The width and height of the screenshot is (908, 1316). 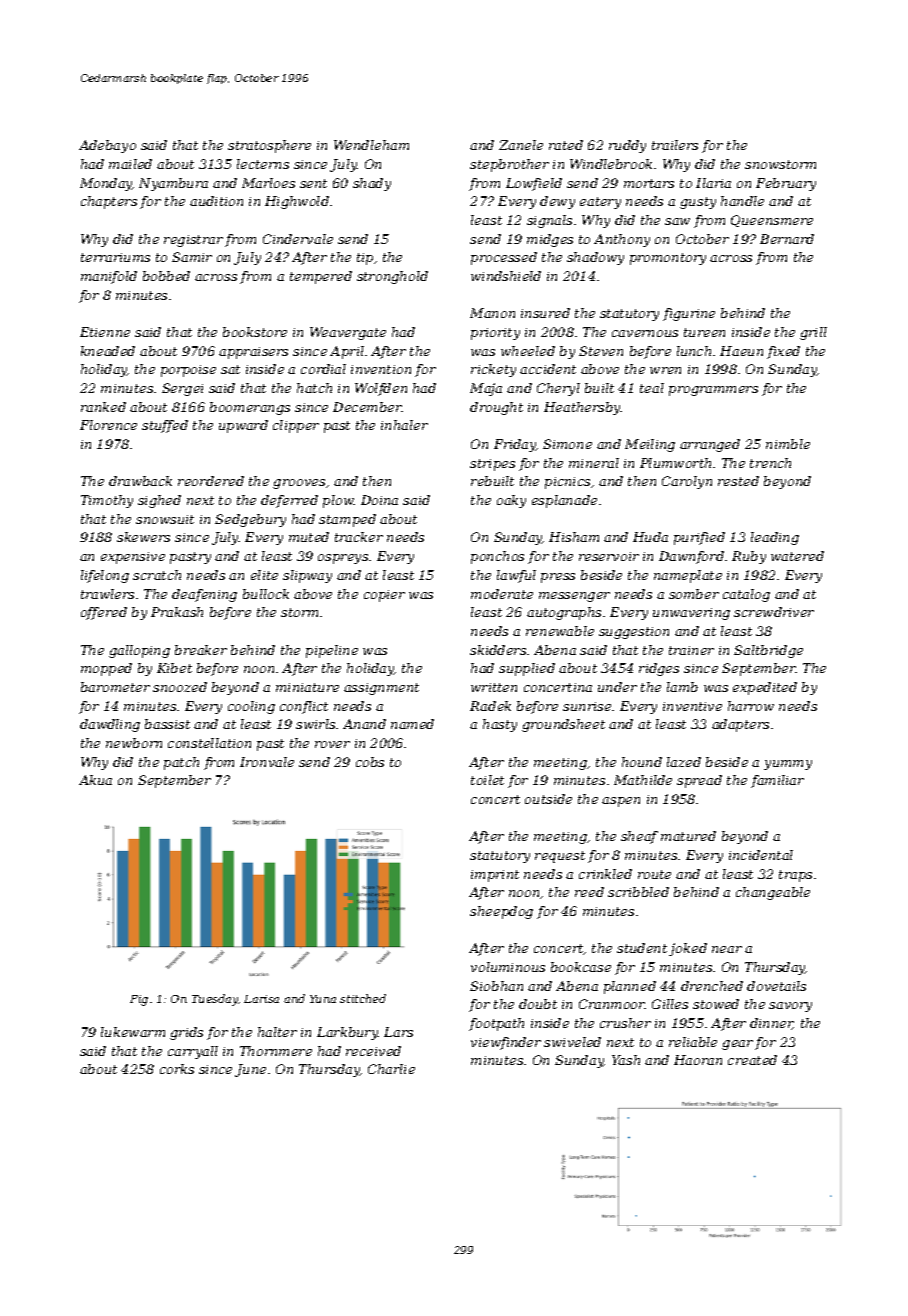 I want to click on leading, so click(x=775, y=538).
